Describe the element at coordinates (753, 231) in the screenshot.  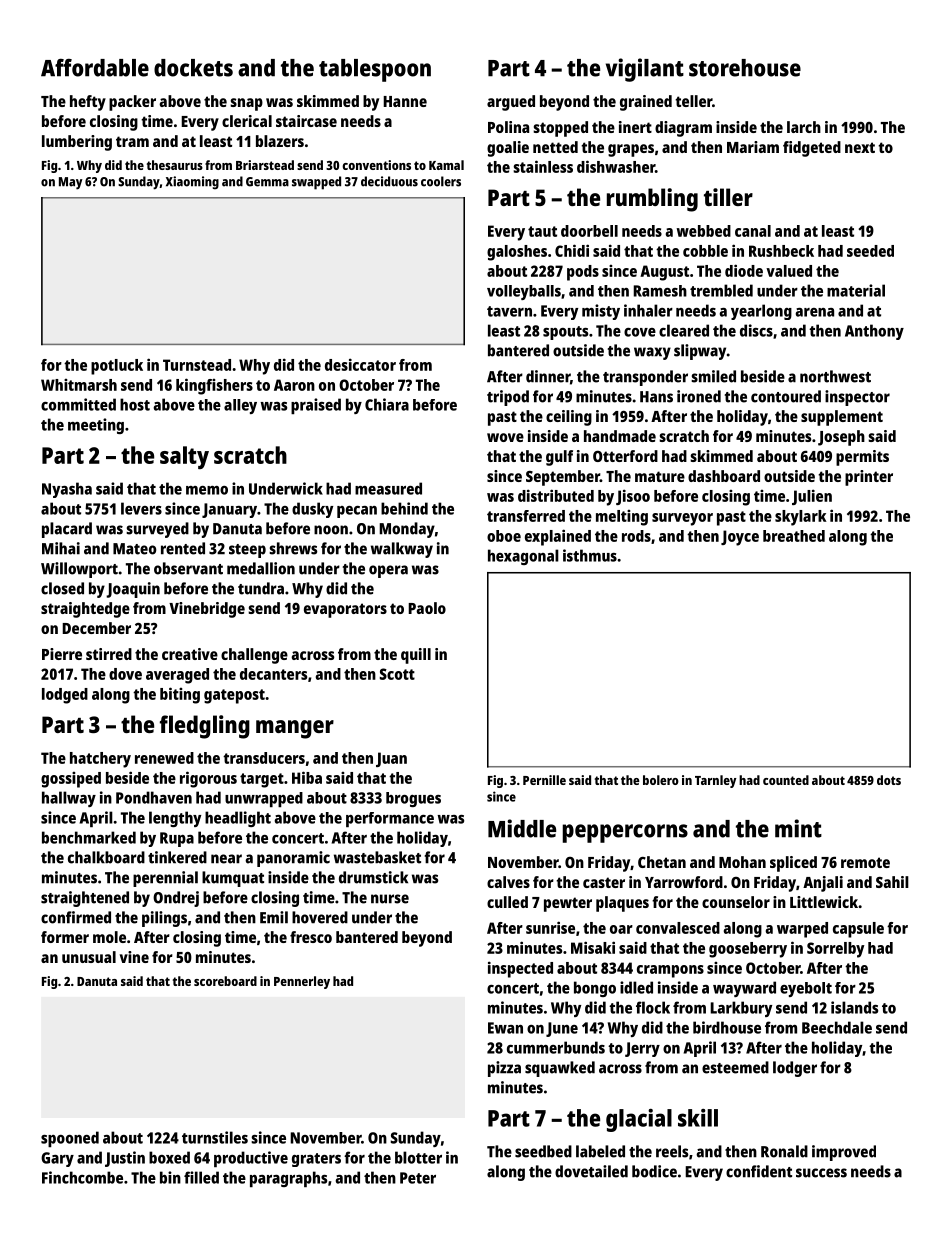
I see `canal` at that location.
